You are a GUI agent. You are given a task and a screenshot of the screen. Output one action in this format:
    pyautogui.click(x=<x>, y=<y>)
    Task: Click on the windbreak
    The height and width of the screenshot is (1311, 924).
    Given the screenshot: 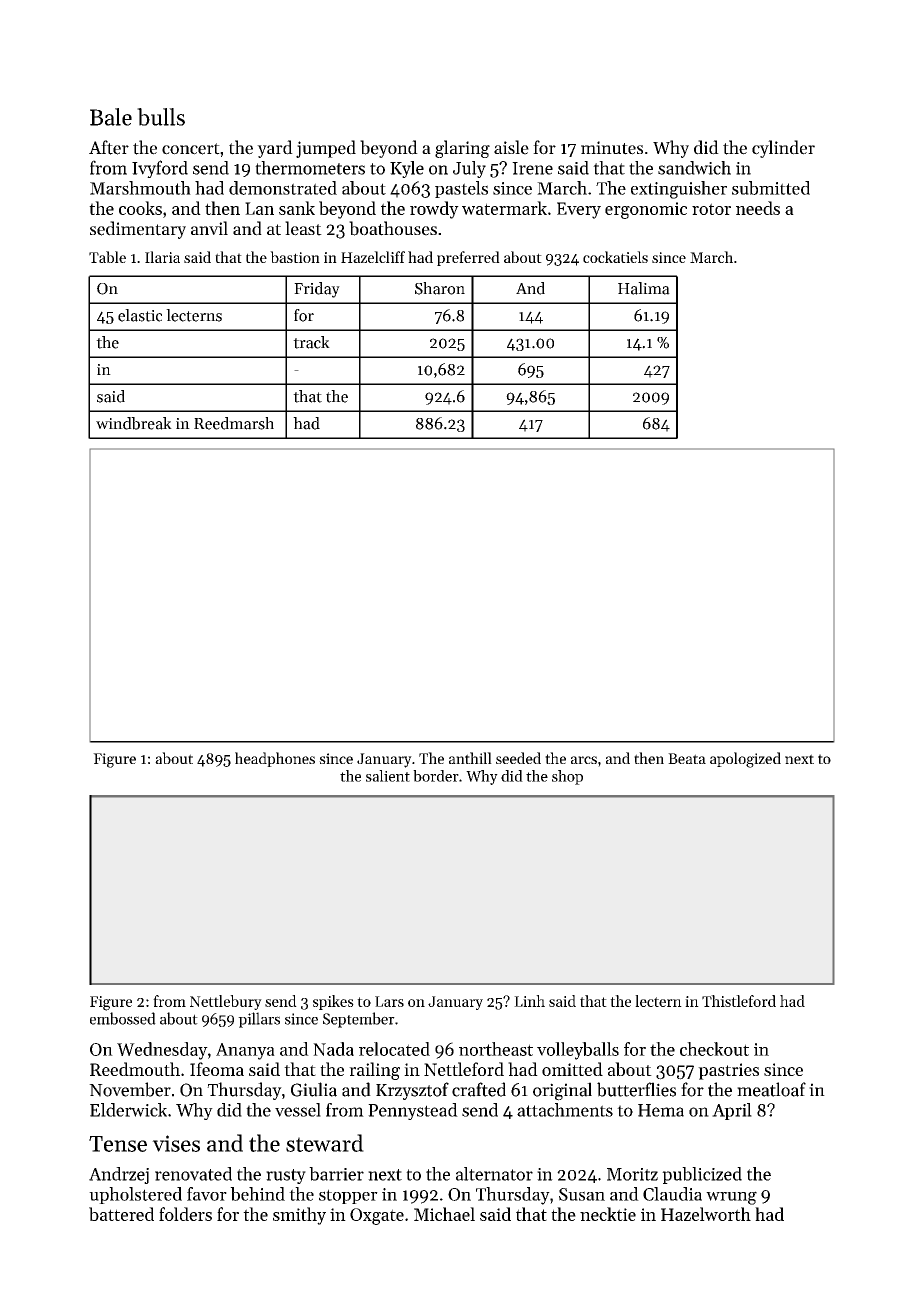 What is the action you would take?
    pyautogui.click(x=134, y=423)
